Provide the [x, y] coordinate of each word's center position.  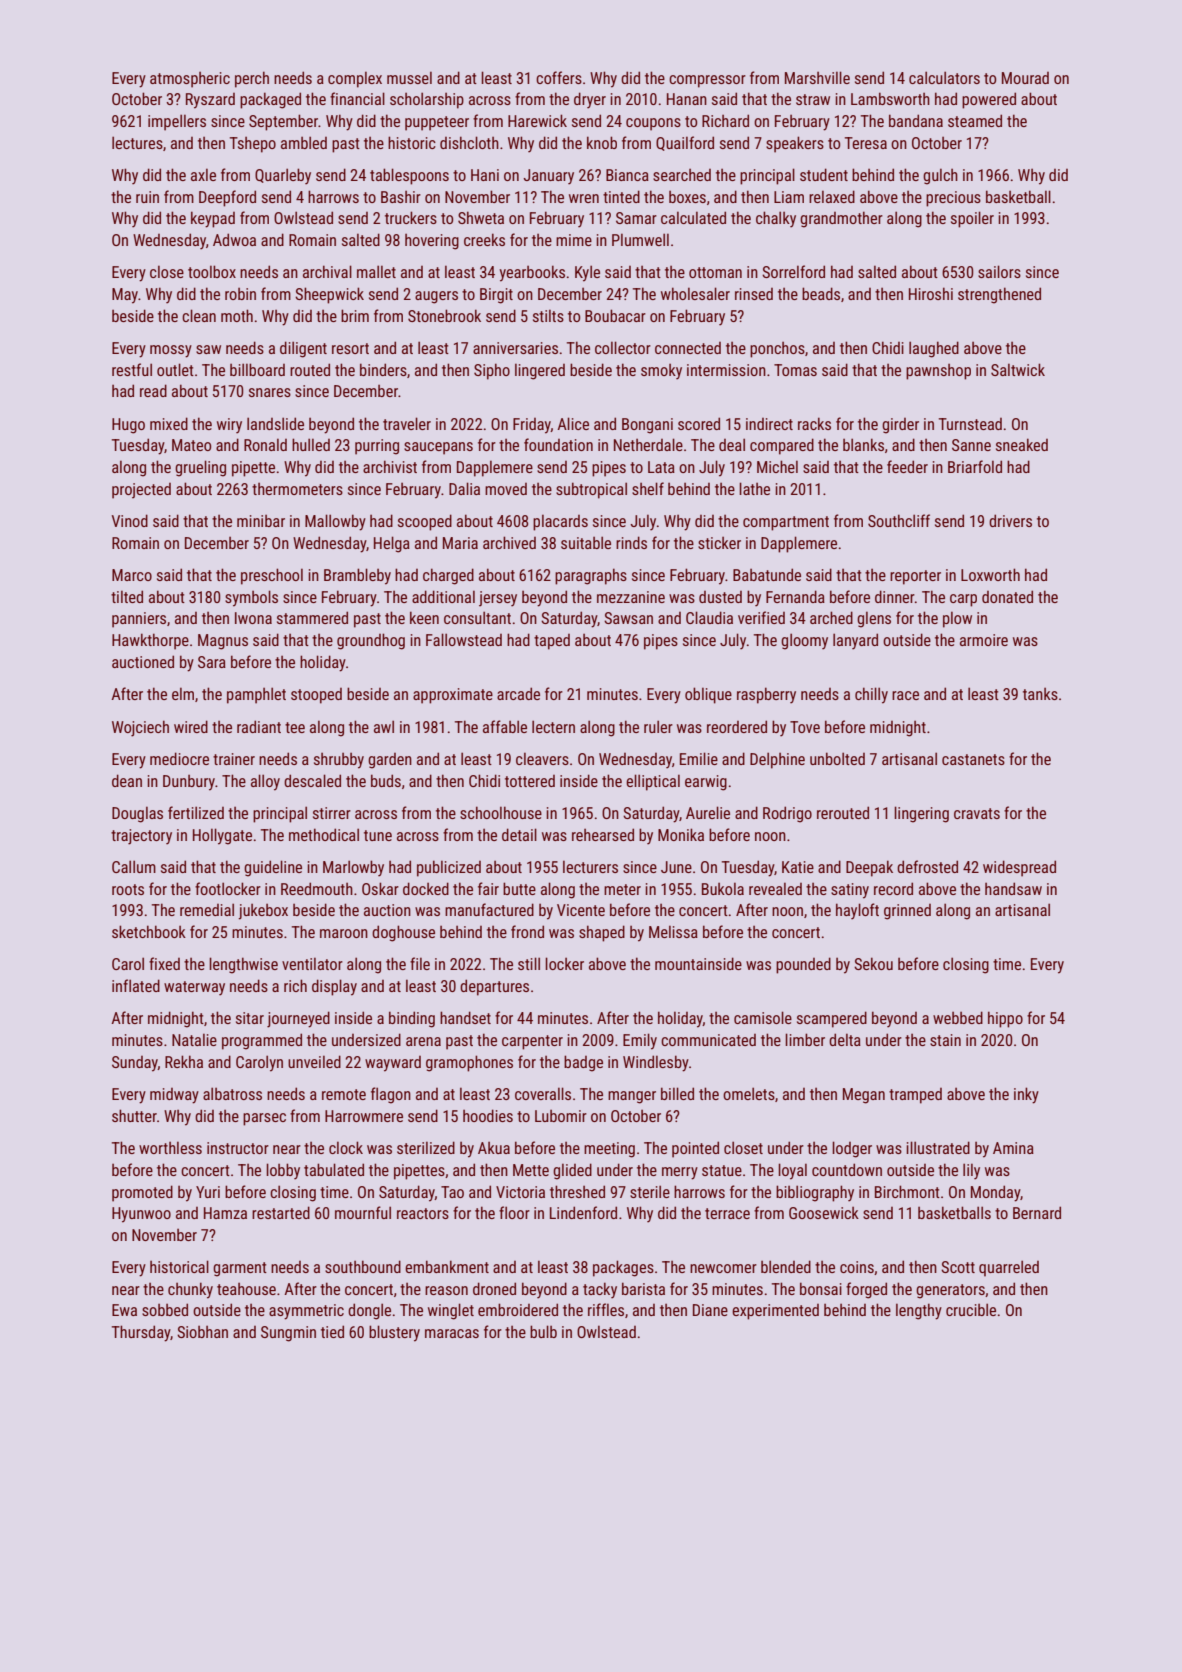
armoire [984, 640]
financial [357, 98]
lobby [283, 1171]
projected [141, 491]
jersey [498, 599]
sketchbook [149, 931]
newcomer [723, 1268]
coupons [653, 124]
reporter [915, 577]
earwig [706, 783]
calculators [944, 77]
